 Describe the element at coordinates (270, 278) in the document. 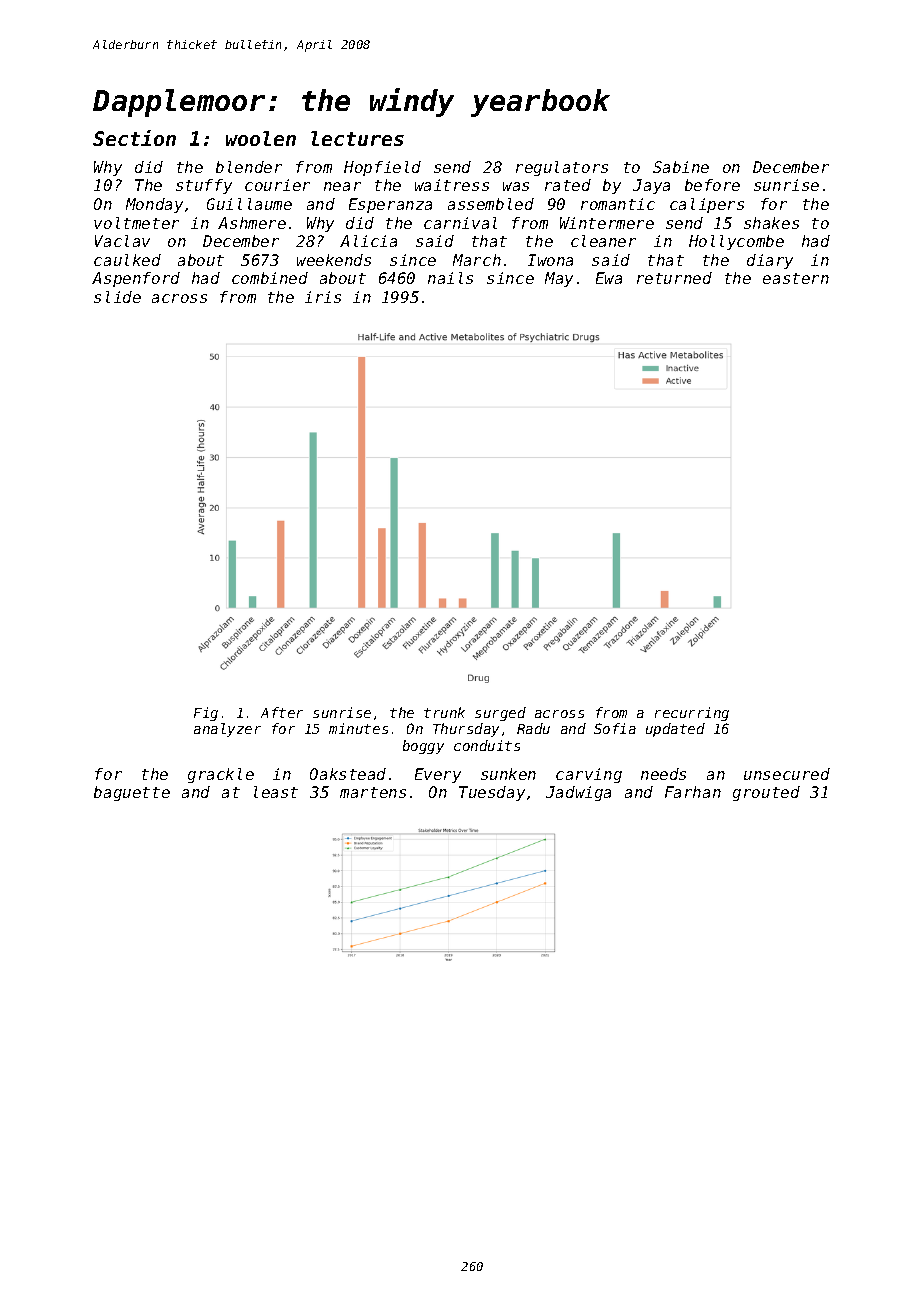

I see `combined` at that location.
